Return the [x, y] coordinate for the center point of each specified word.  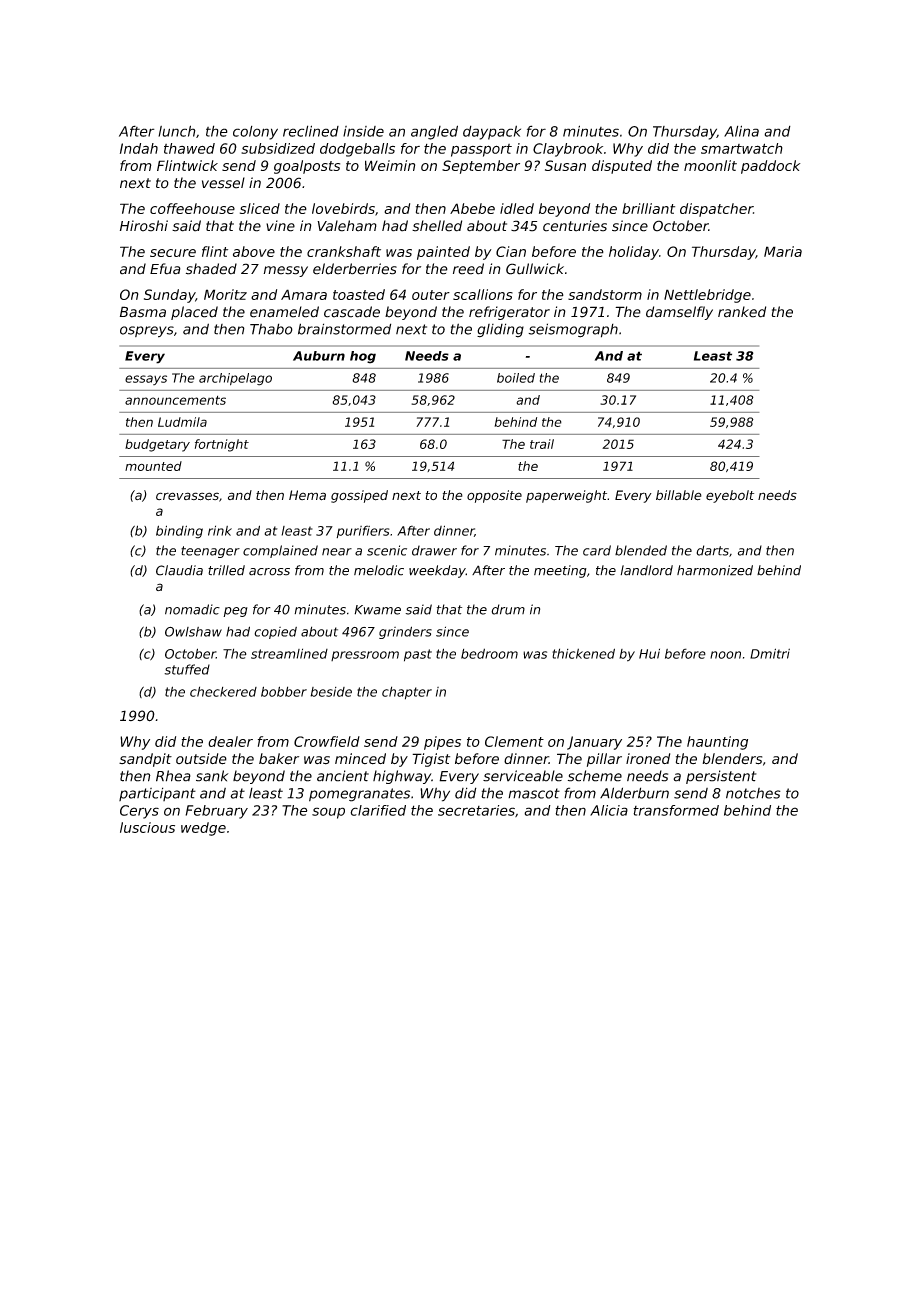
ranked [742, 312]
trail [542, 444]
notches [753, 793]
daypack [492, 132]
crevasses [187, 496]
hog [363, 357]
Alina [741, 131]
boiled [516, 378]
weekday [437, 571]
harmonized [715, 570]
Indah [139, 148]
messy [285, 271]
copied [275, 633]
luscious [147, 827]
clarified [378, 810]
